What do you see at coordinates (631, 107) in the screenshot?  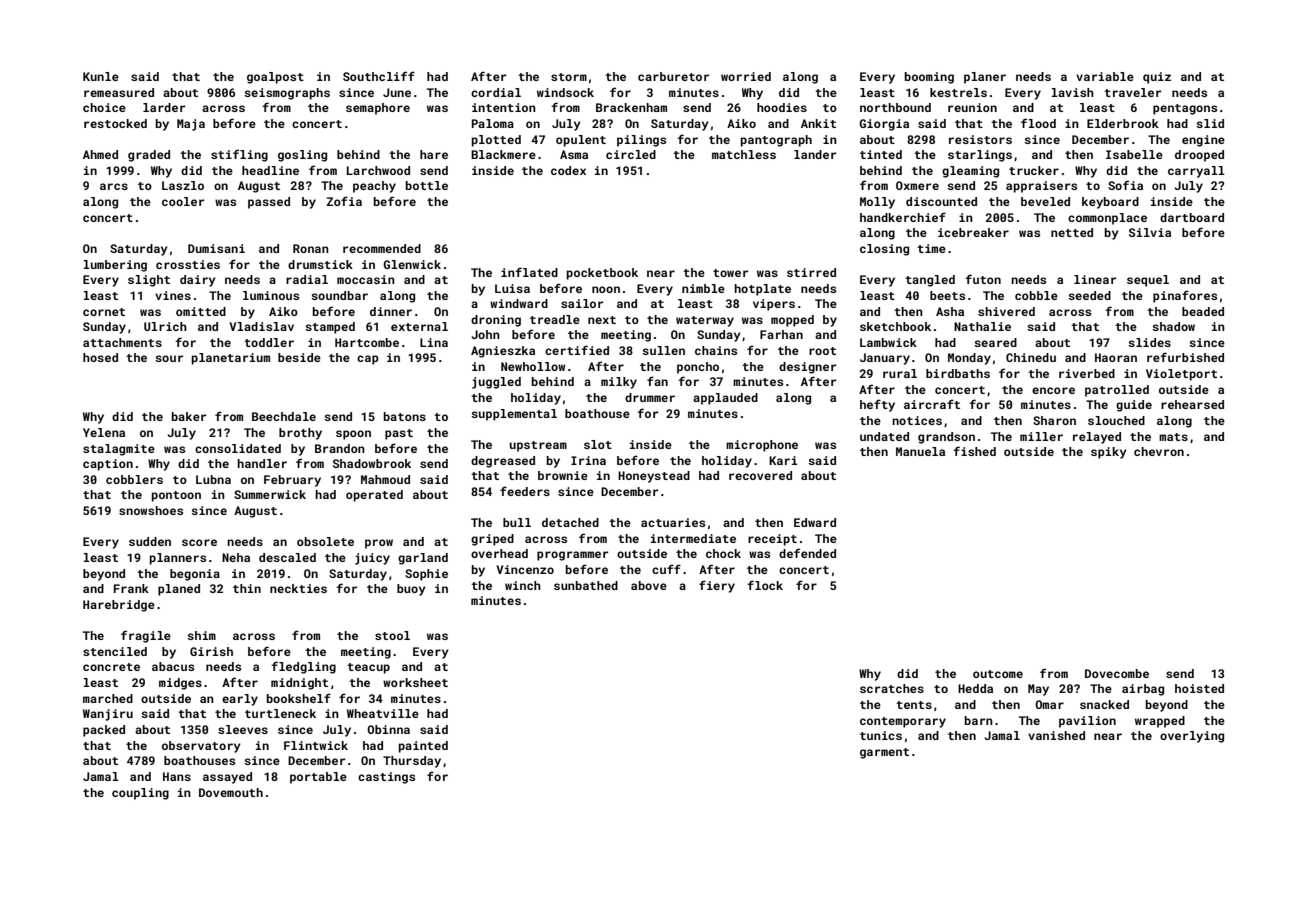 I see `Brackenham` at bounding box center [631, 107].
